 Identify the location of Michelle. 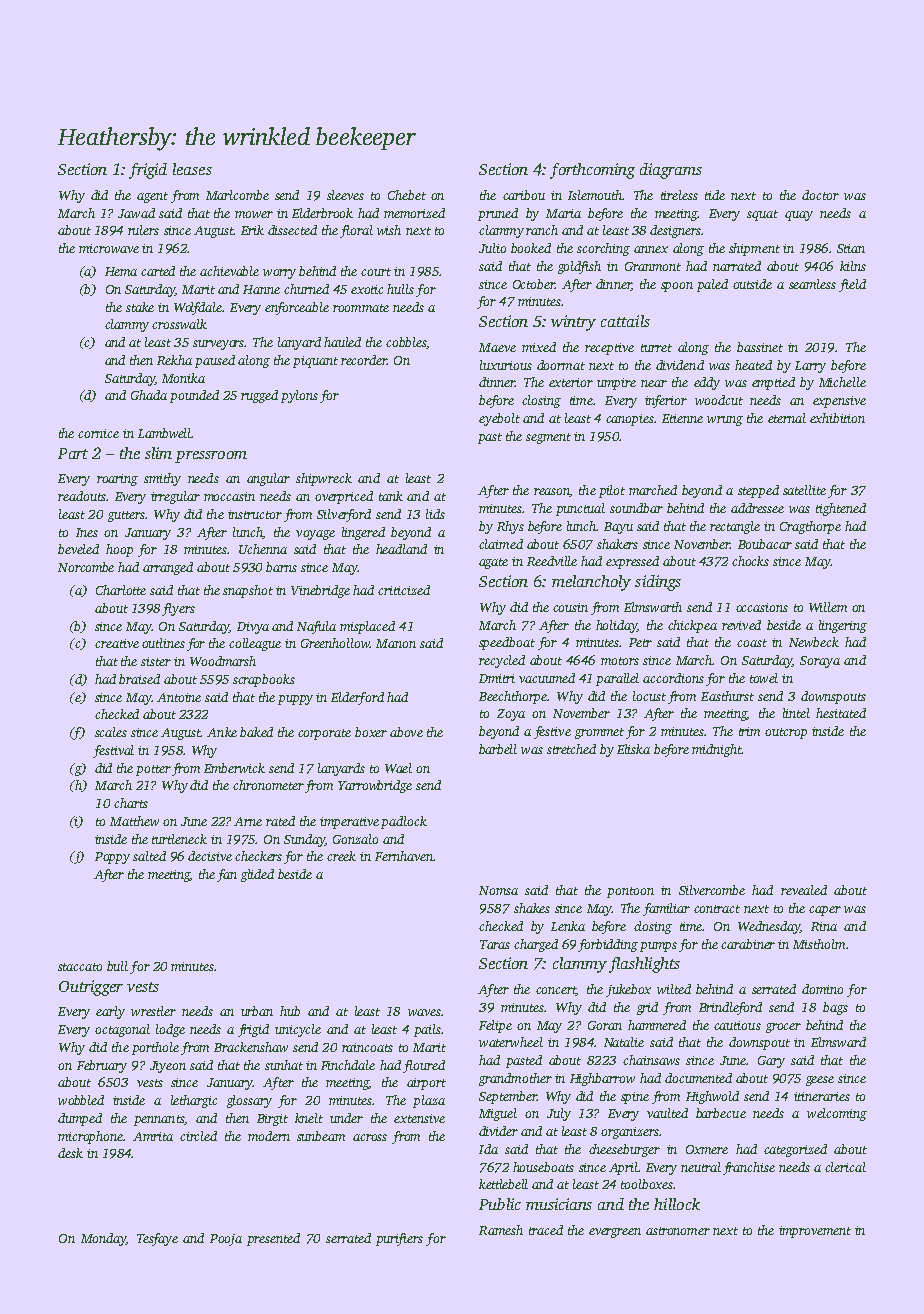
(842, 382).
